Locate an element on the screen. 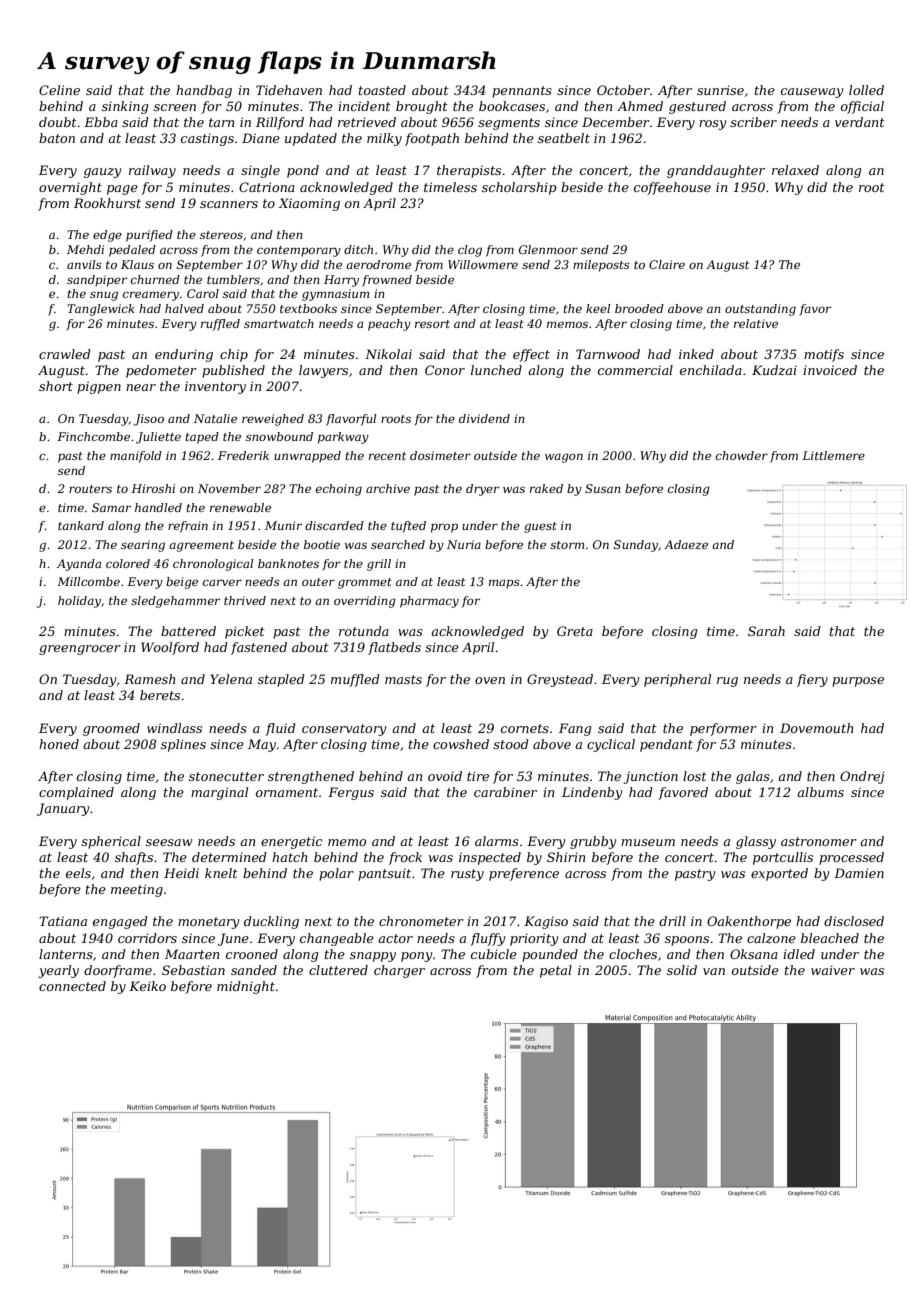 The width and height of the screenshot is (924, 1308). Woolford is located at coordinates (170, 648).
